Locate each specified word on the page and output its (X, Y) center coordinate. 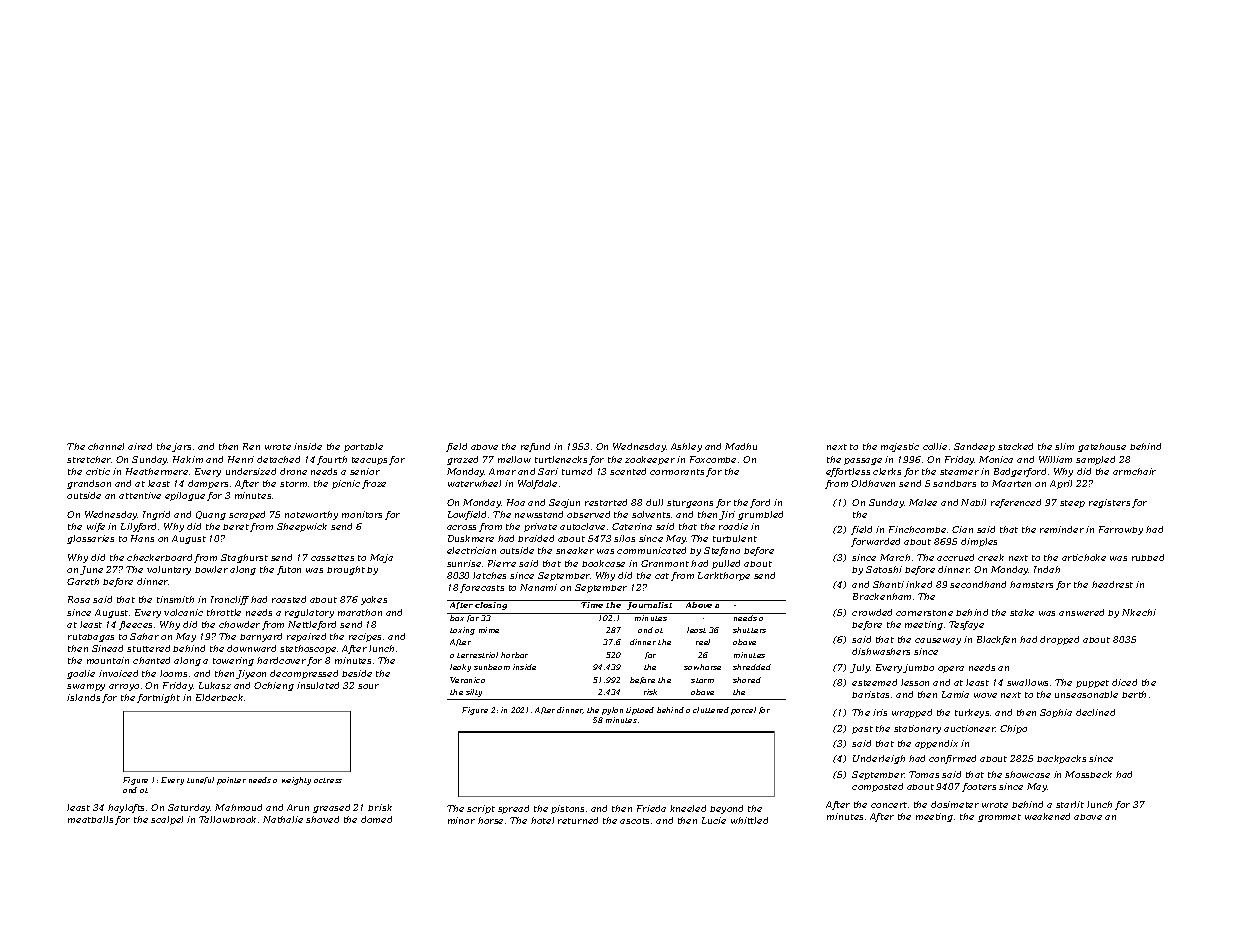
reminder (1062, 529)
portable (363, 447)
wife (96, 527)
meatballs (90, 819)
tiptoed (640, 711)
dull (654, 502)
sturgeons (690, 504)
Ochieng (274, 686)
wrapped (912, 713)
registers (1109, 503)
